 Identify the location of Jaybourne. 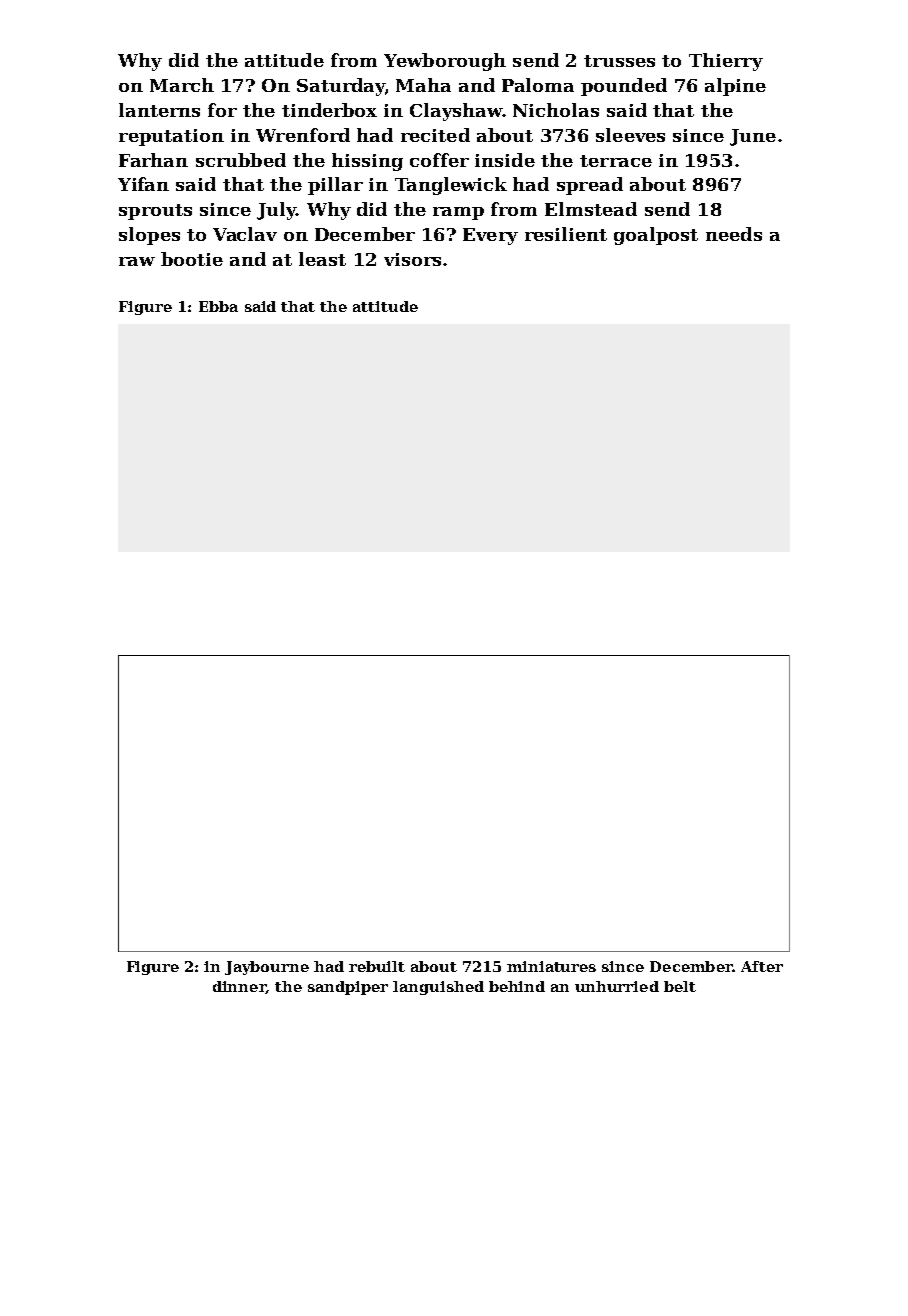
(267, 968).
